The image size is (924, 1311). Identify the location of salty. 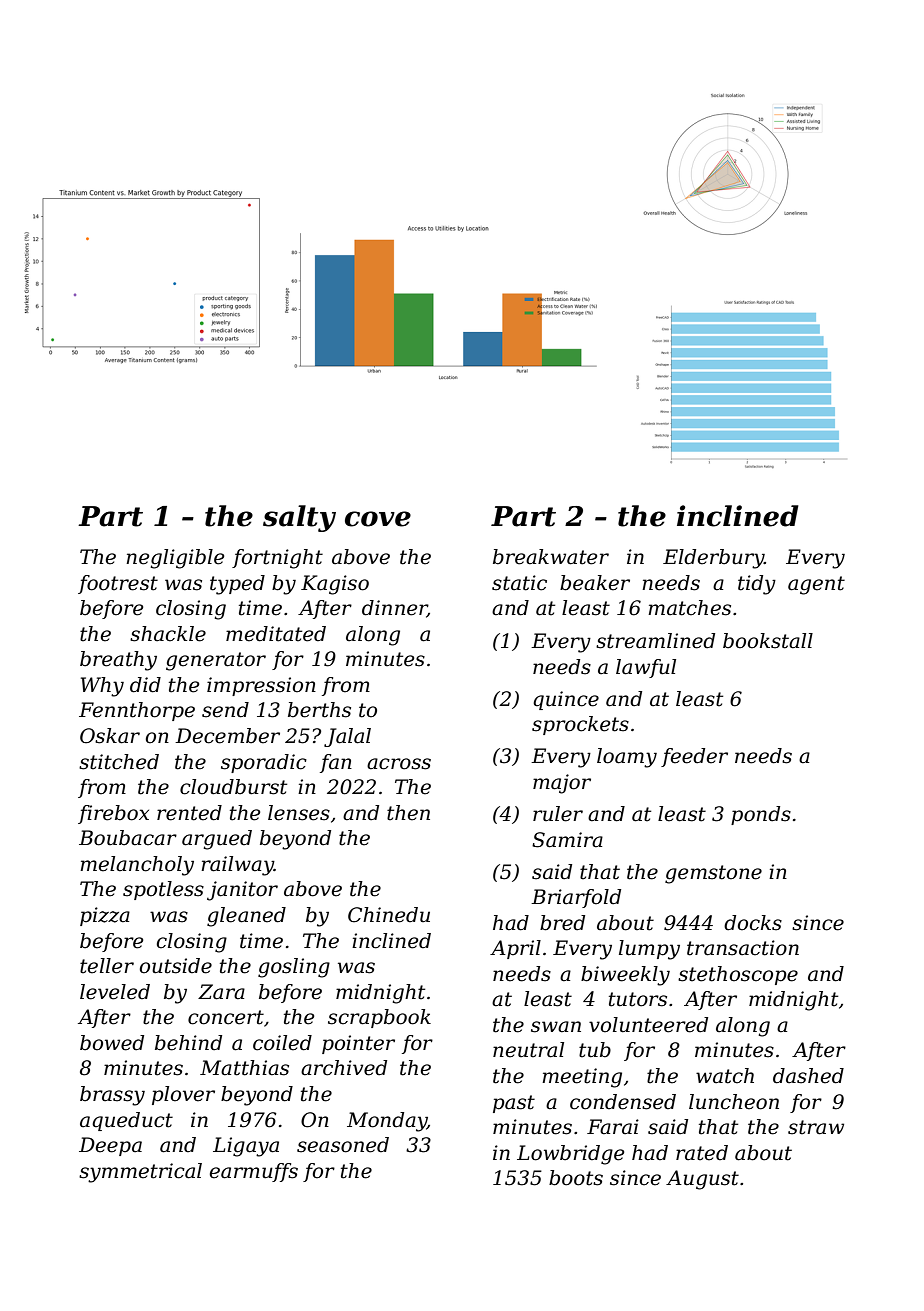
(299, 518).
